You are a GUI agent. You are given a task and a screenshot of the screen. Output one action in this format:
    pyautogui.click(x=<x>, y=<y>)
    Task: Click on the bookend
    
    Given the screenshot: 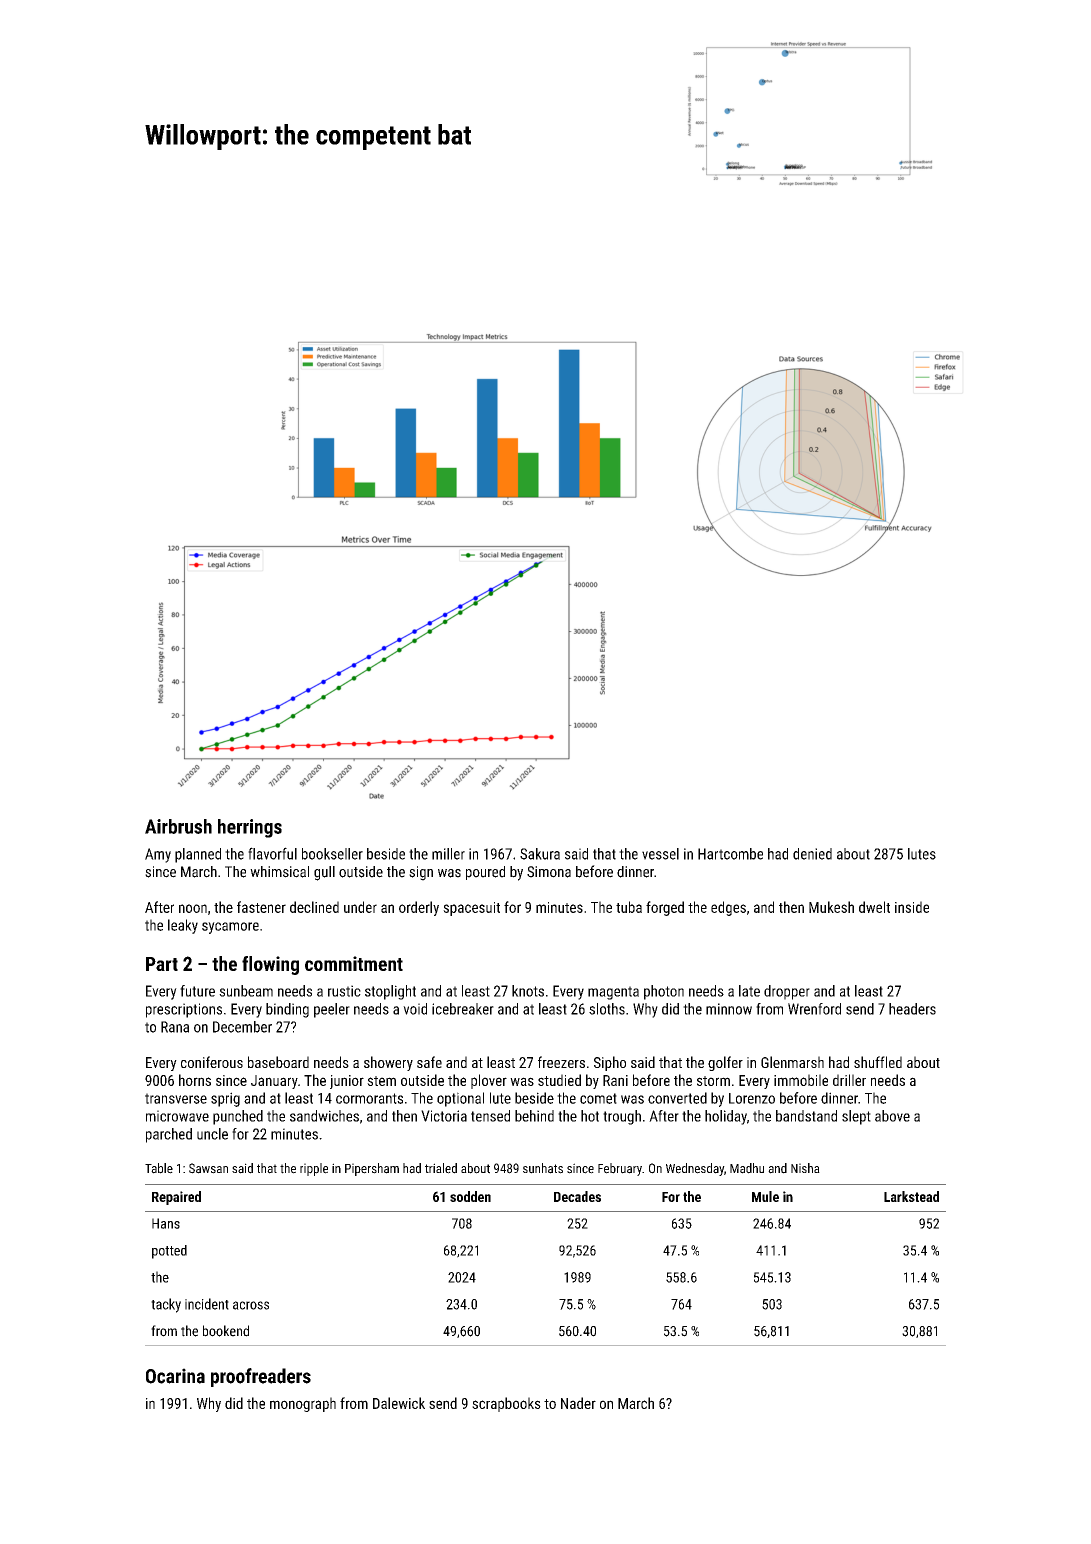 What is the action you would take?
    pyautogui.click(x=226, y=1331)
